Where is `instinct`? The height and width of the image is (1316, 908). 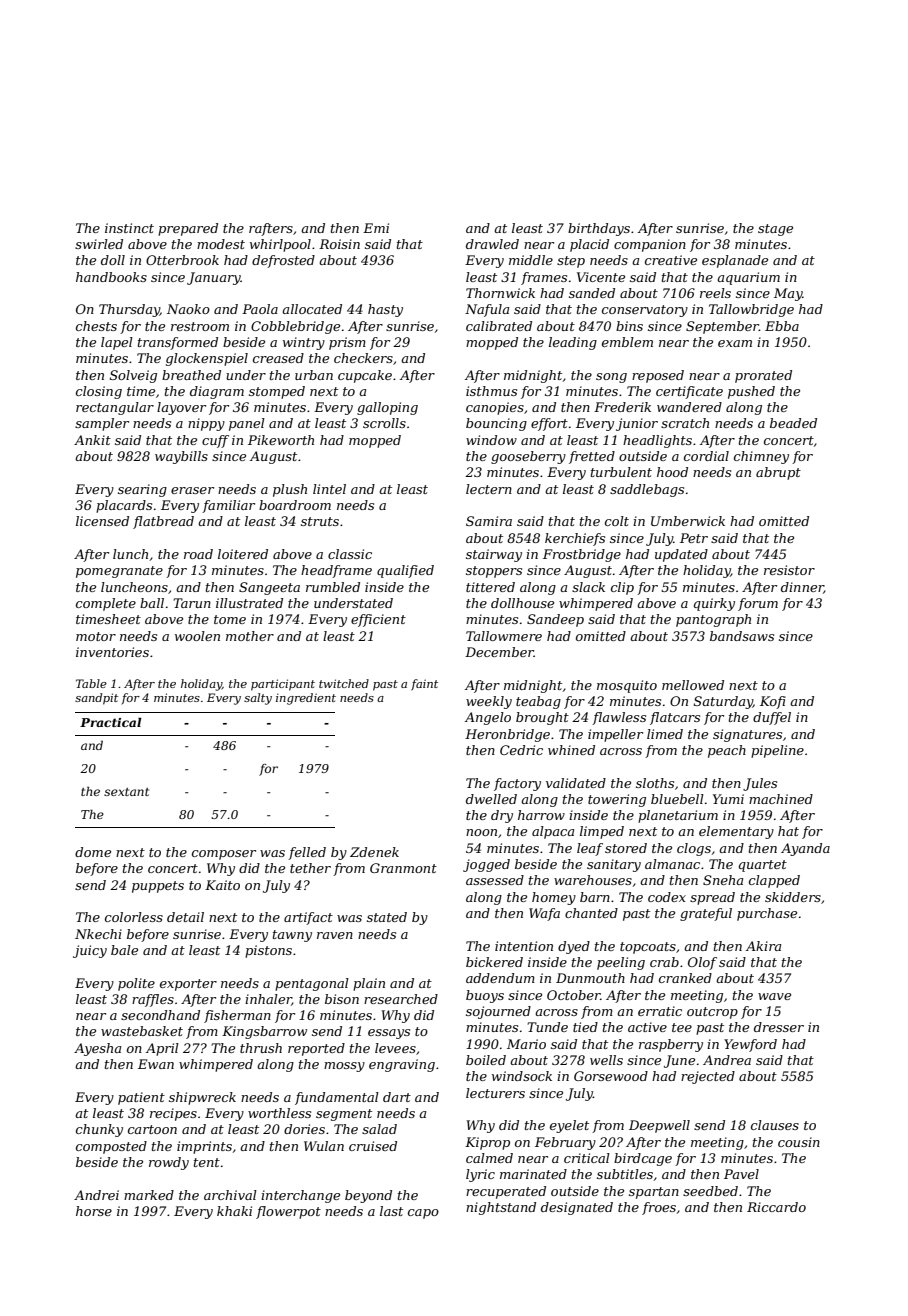 instinct is located at coordinates (129, 228).
